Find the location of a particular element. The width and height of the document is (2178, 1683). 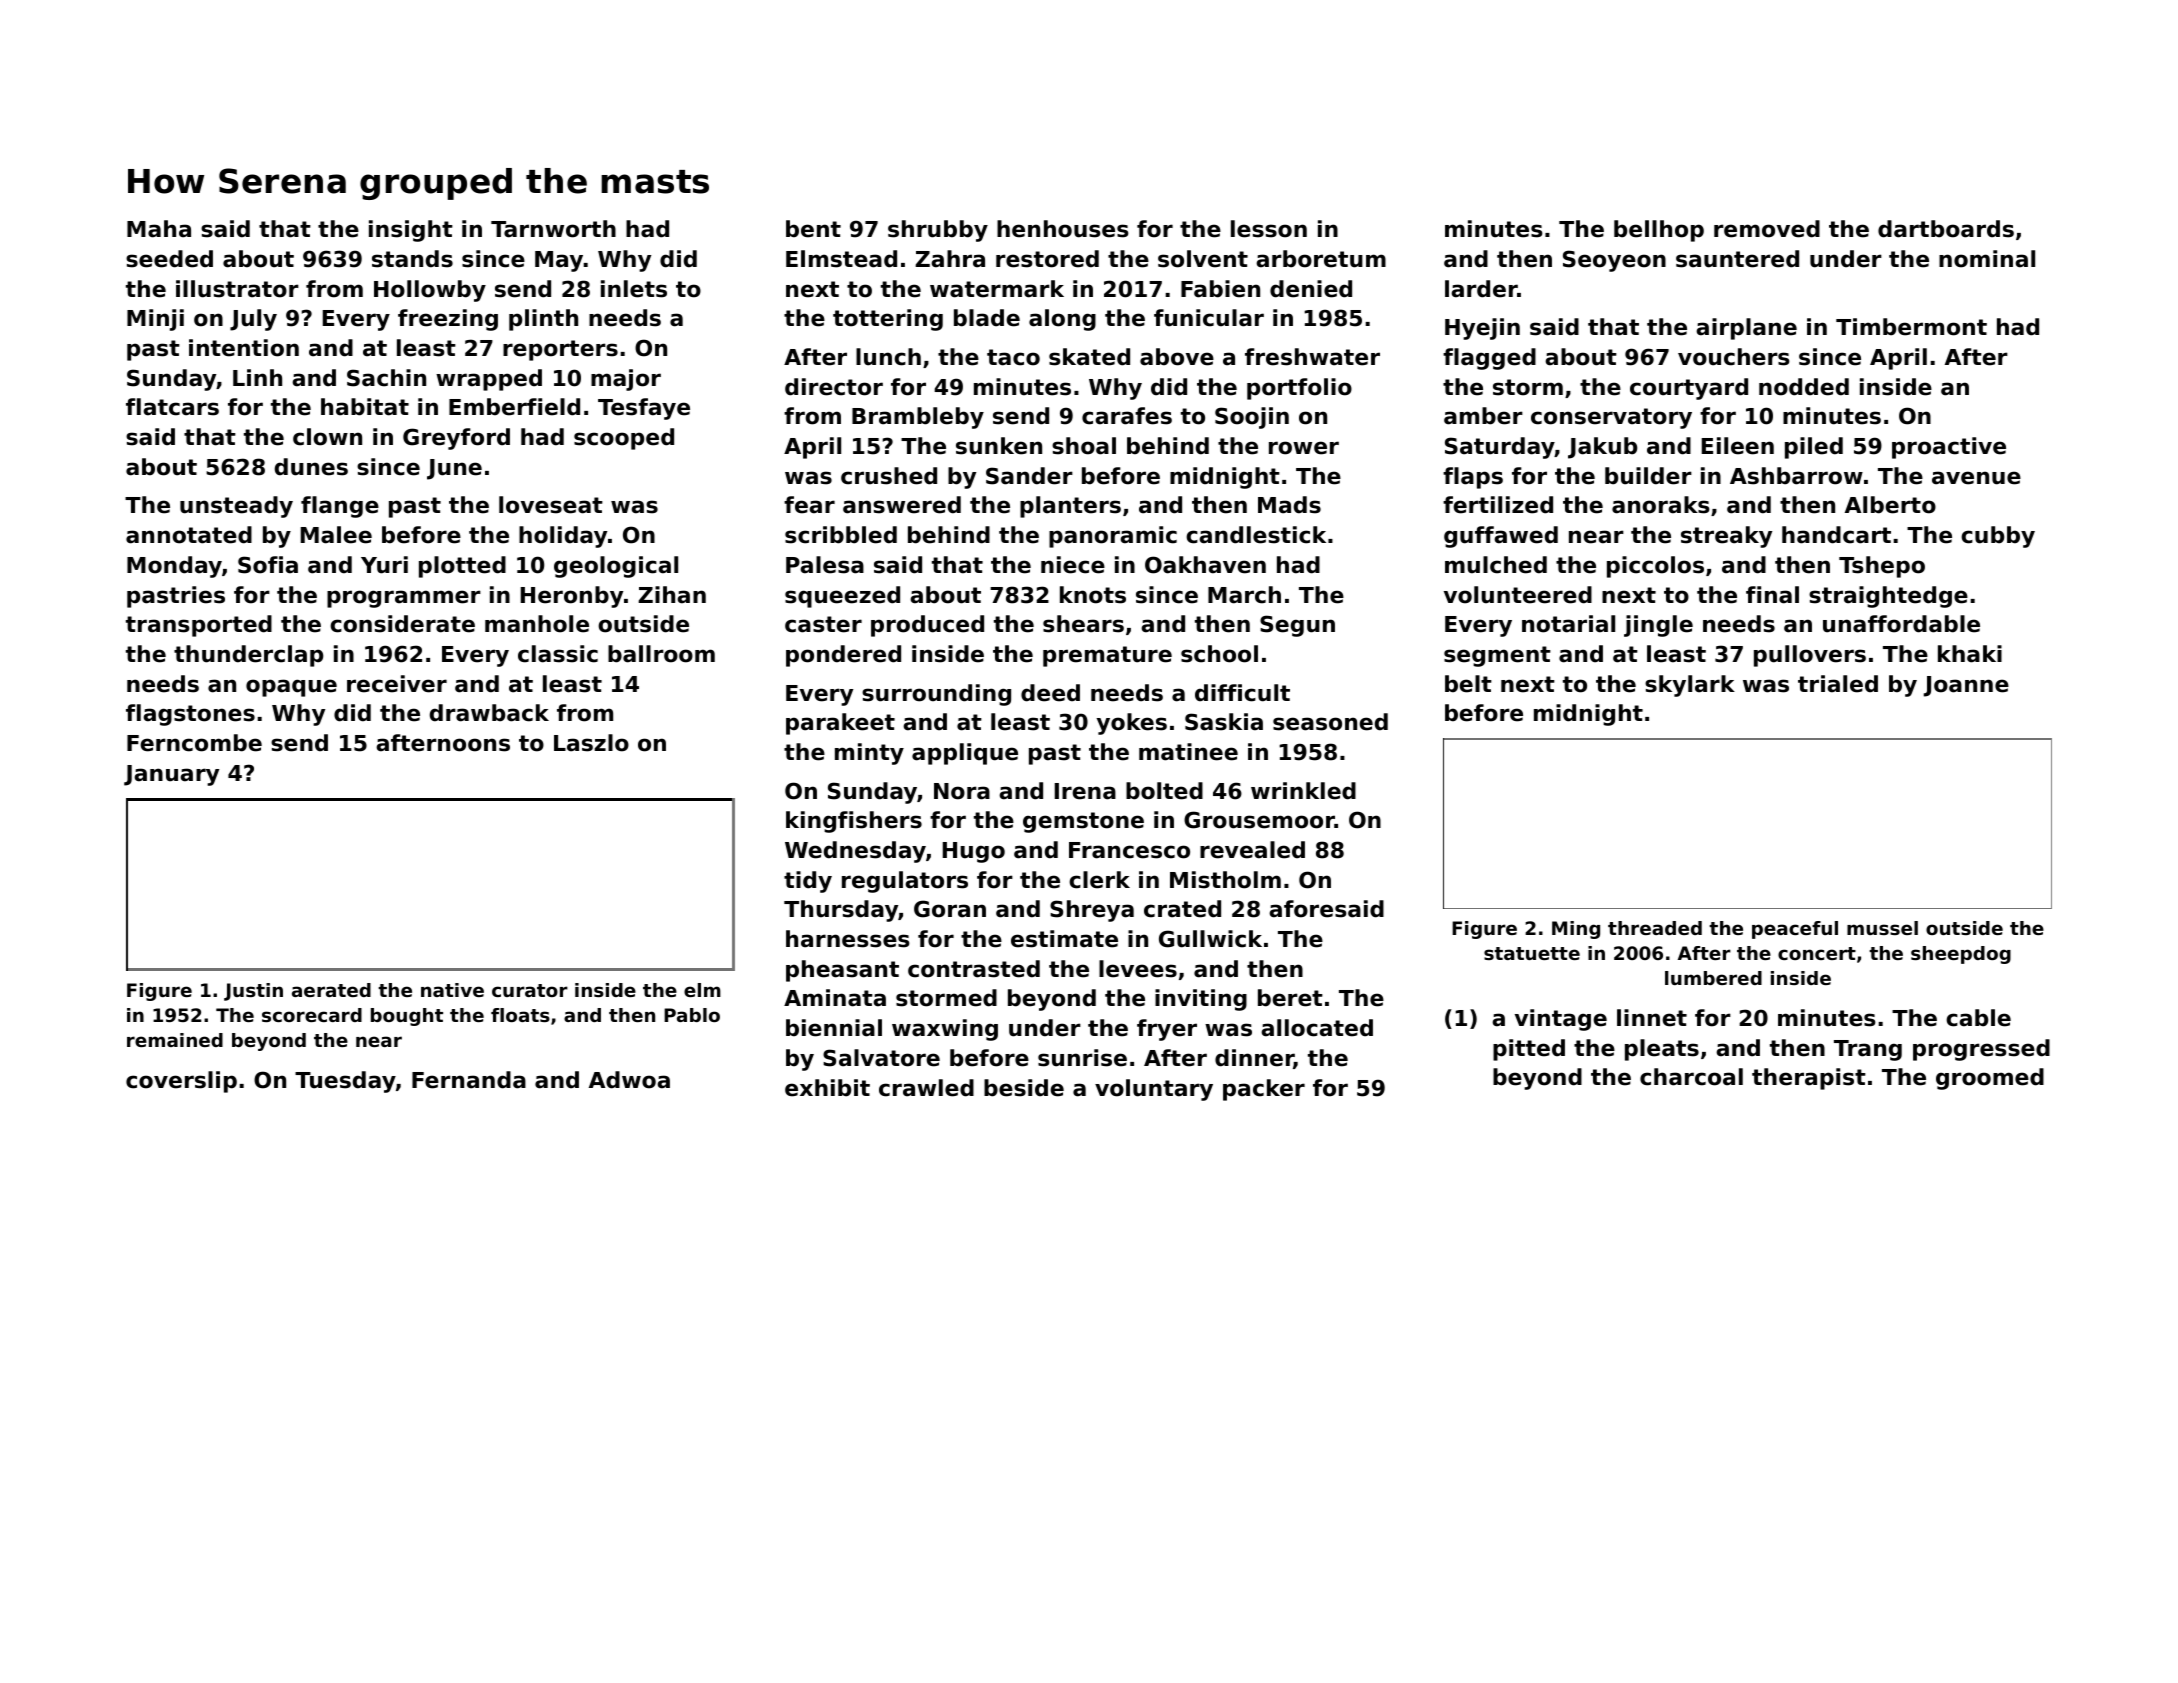

Minji is located at coordinates (155, 320).
